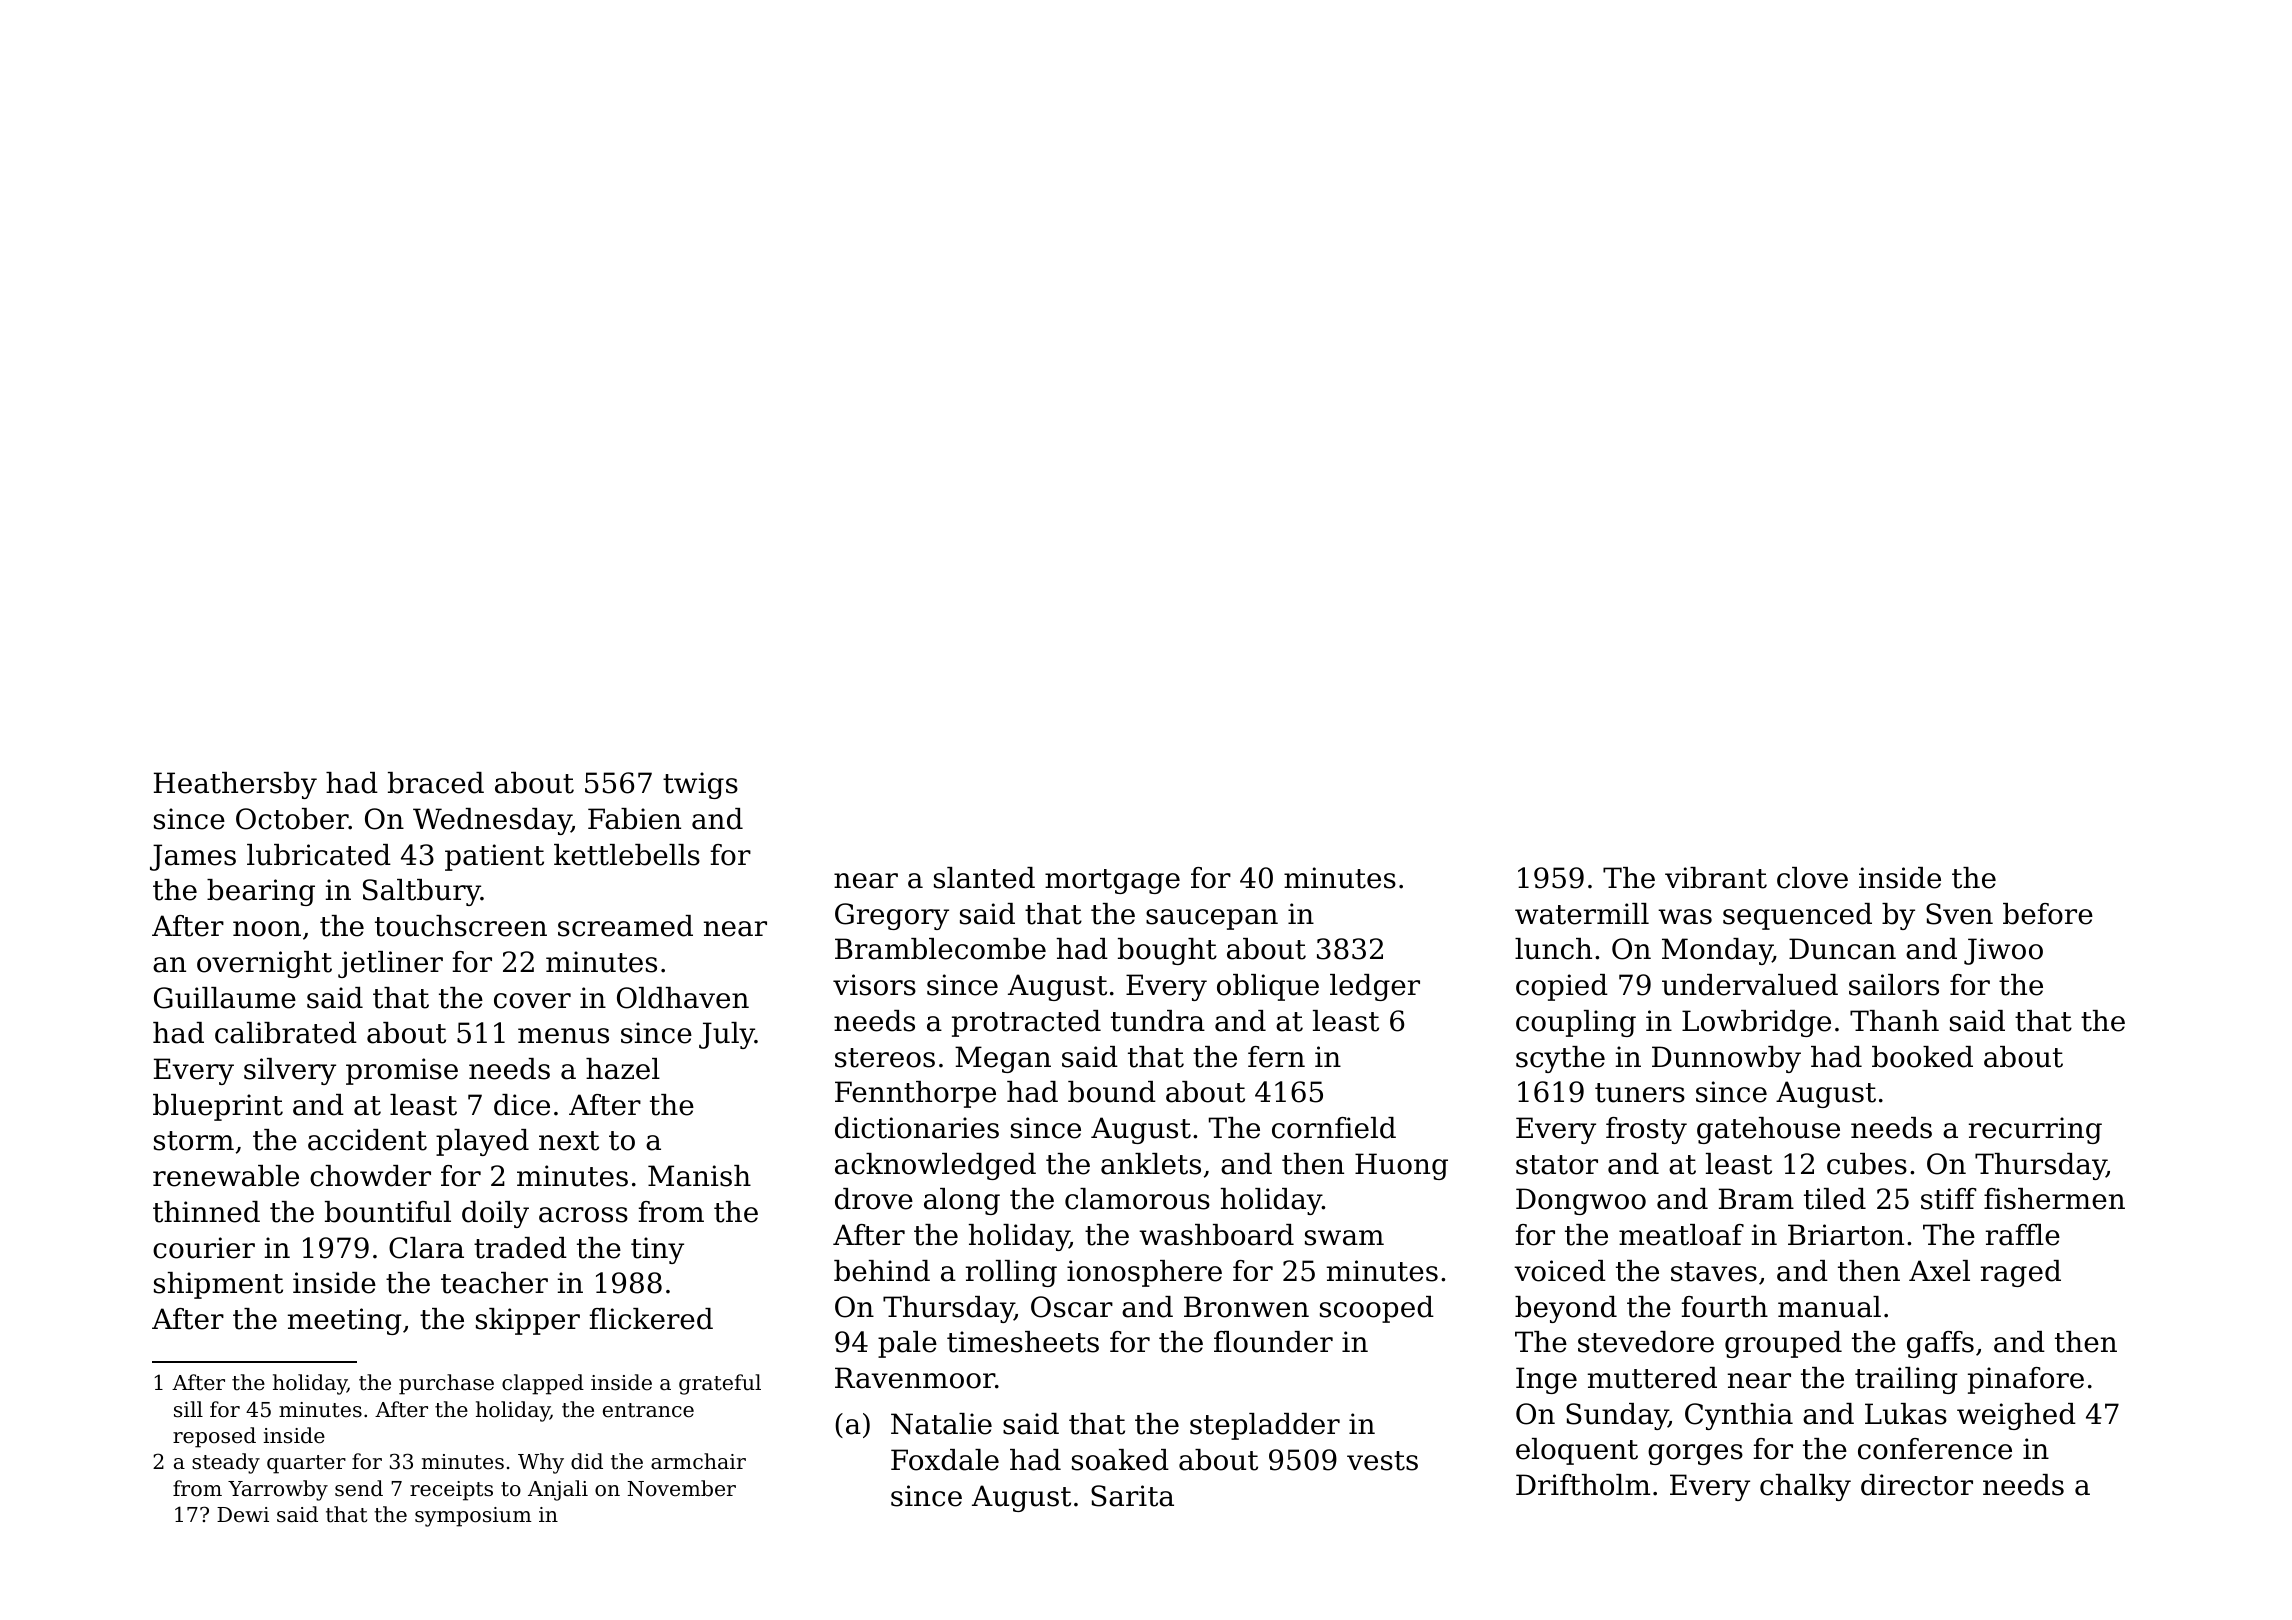 The width and height of the screenshot is (2292, 1620). Describe the element at coordinates (522, 1105) in the screenshot. I see `dice` at that location.
